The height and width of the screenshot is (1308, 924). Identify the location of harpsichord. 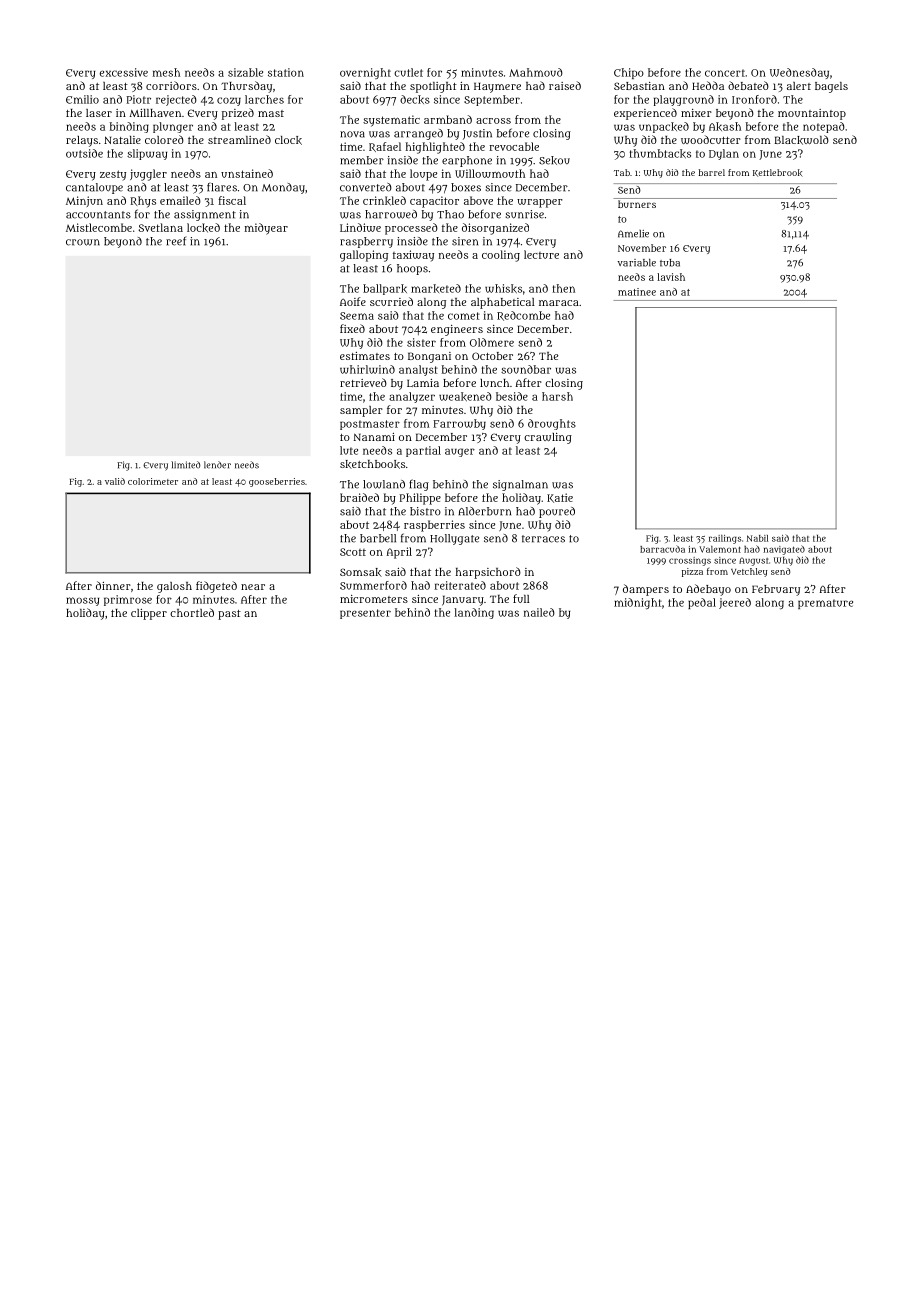
(488, 573).
